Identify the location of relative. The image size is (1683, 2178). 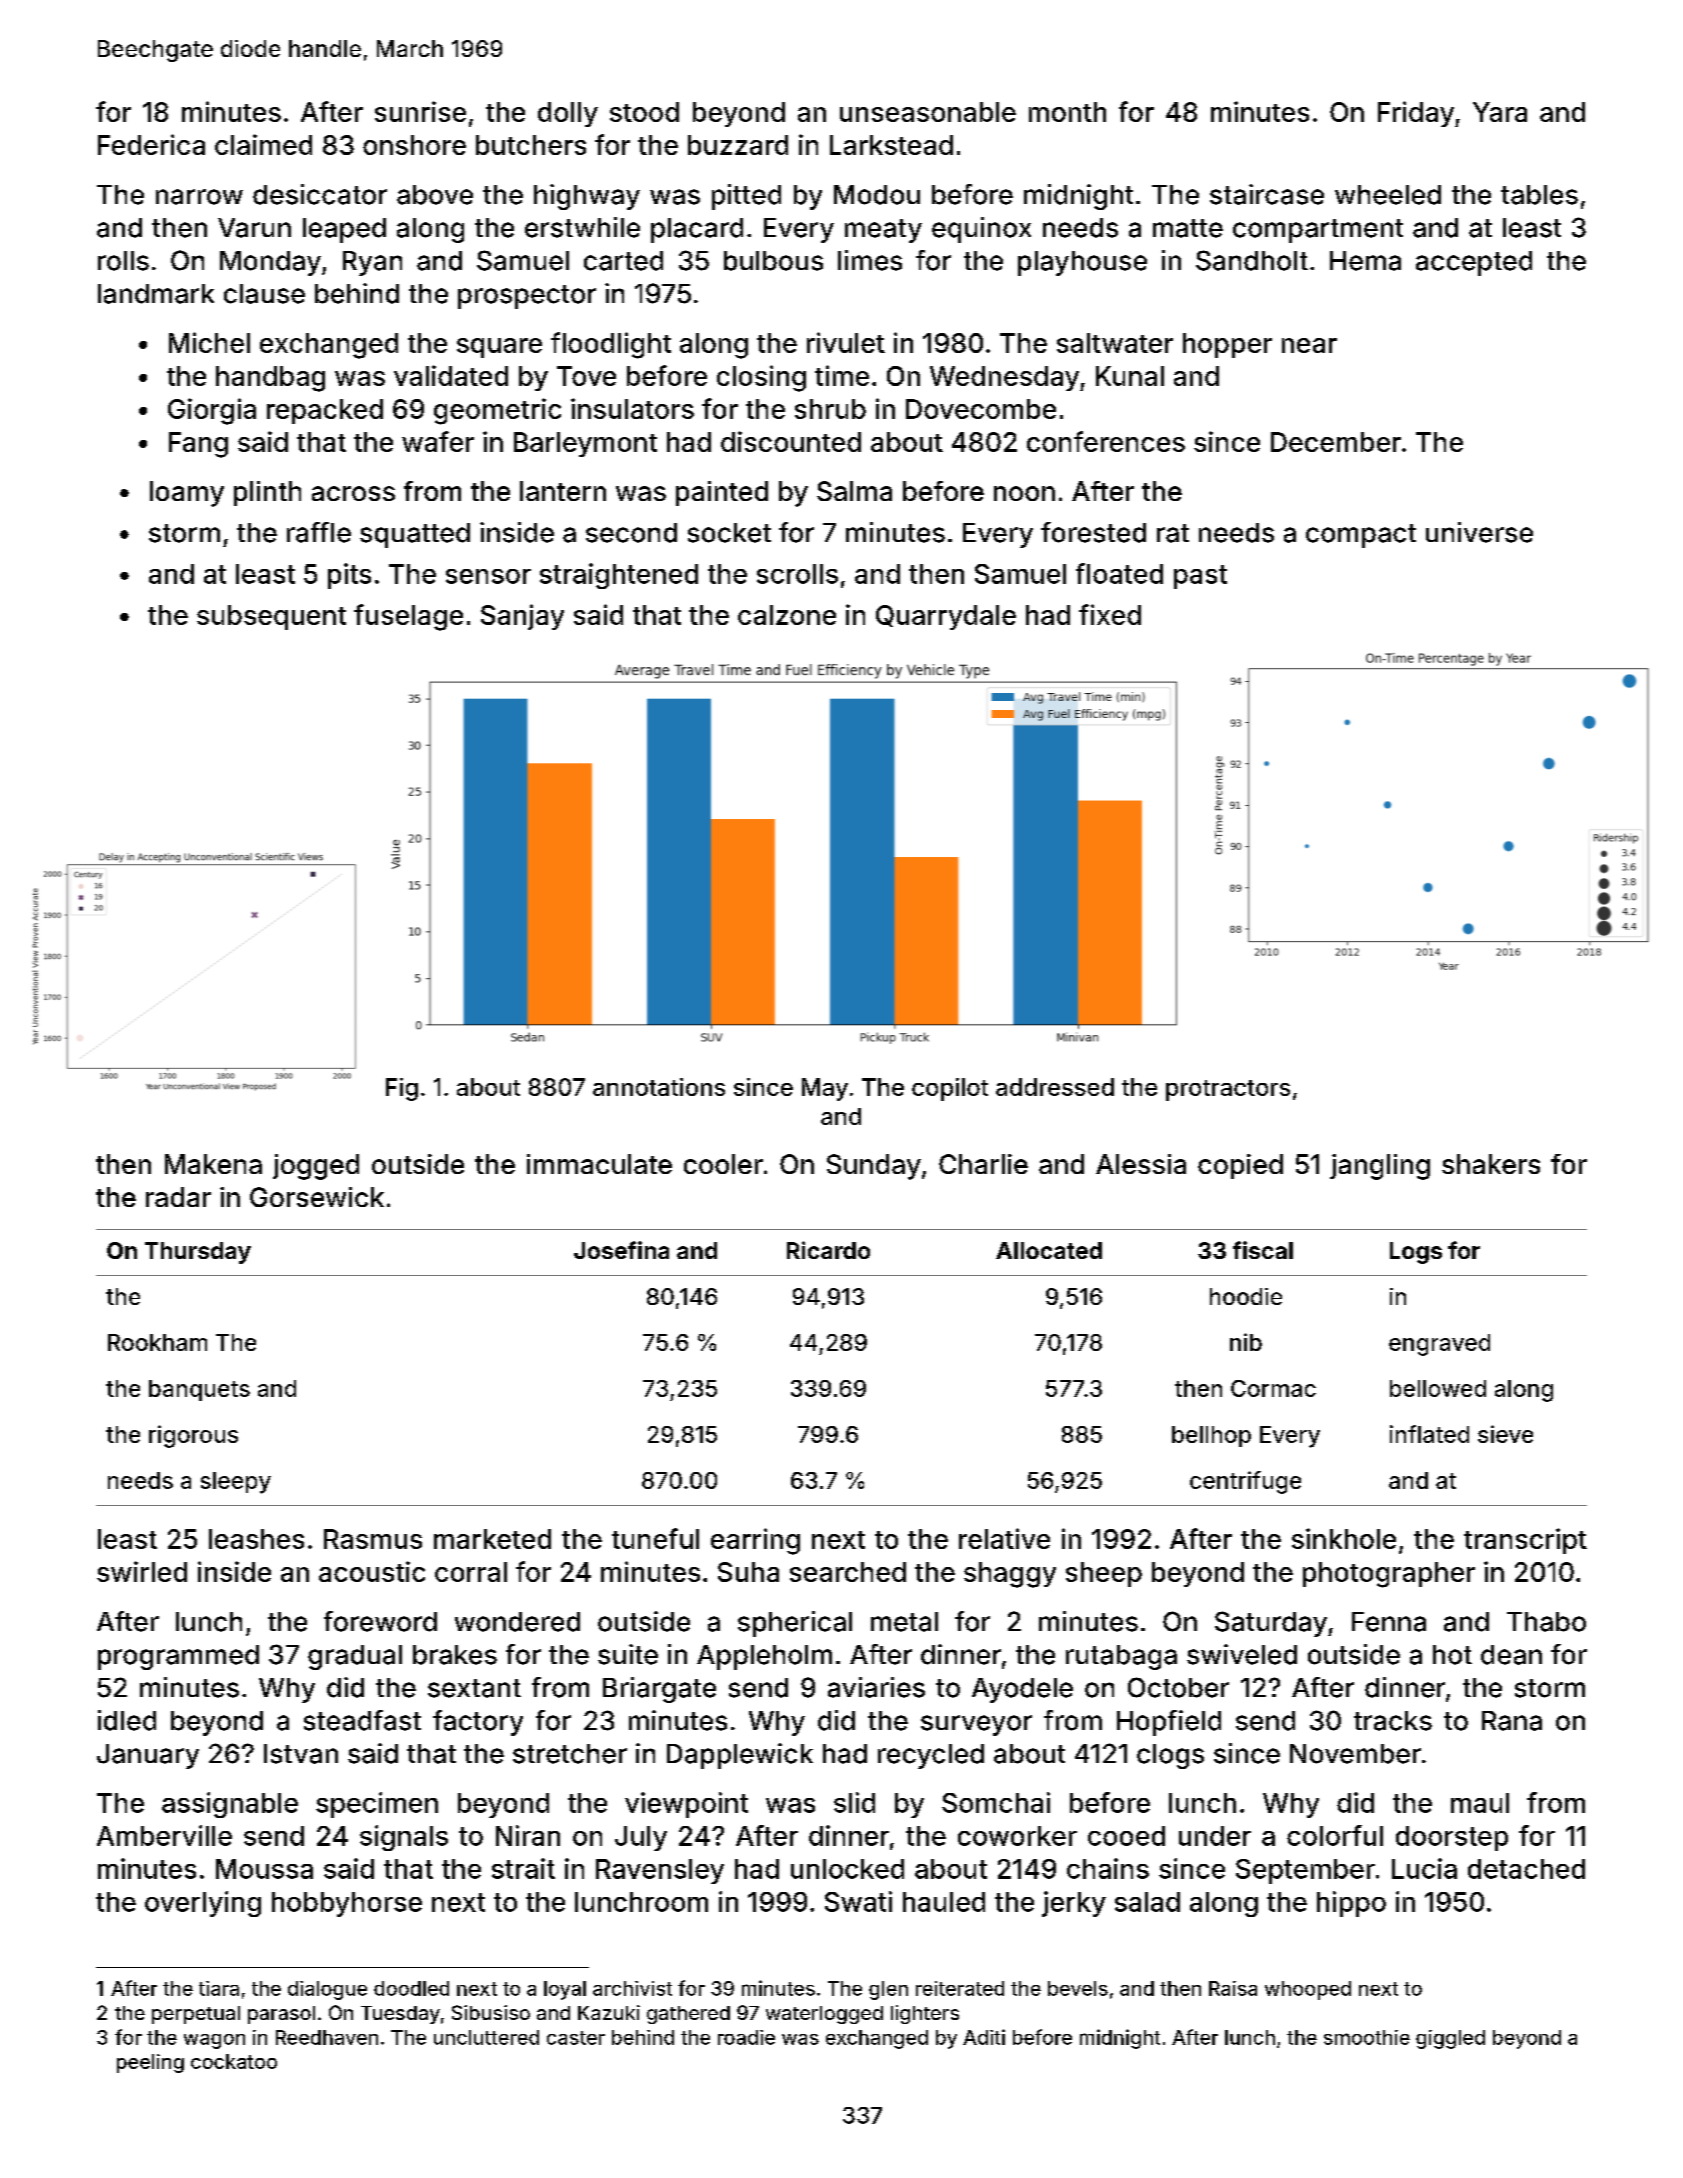
(1004, 1538).
